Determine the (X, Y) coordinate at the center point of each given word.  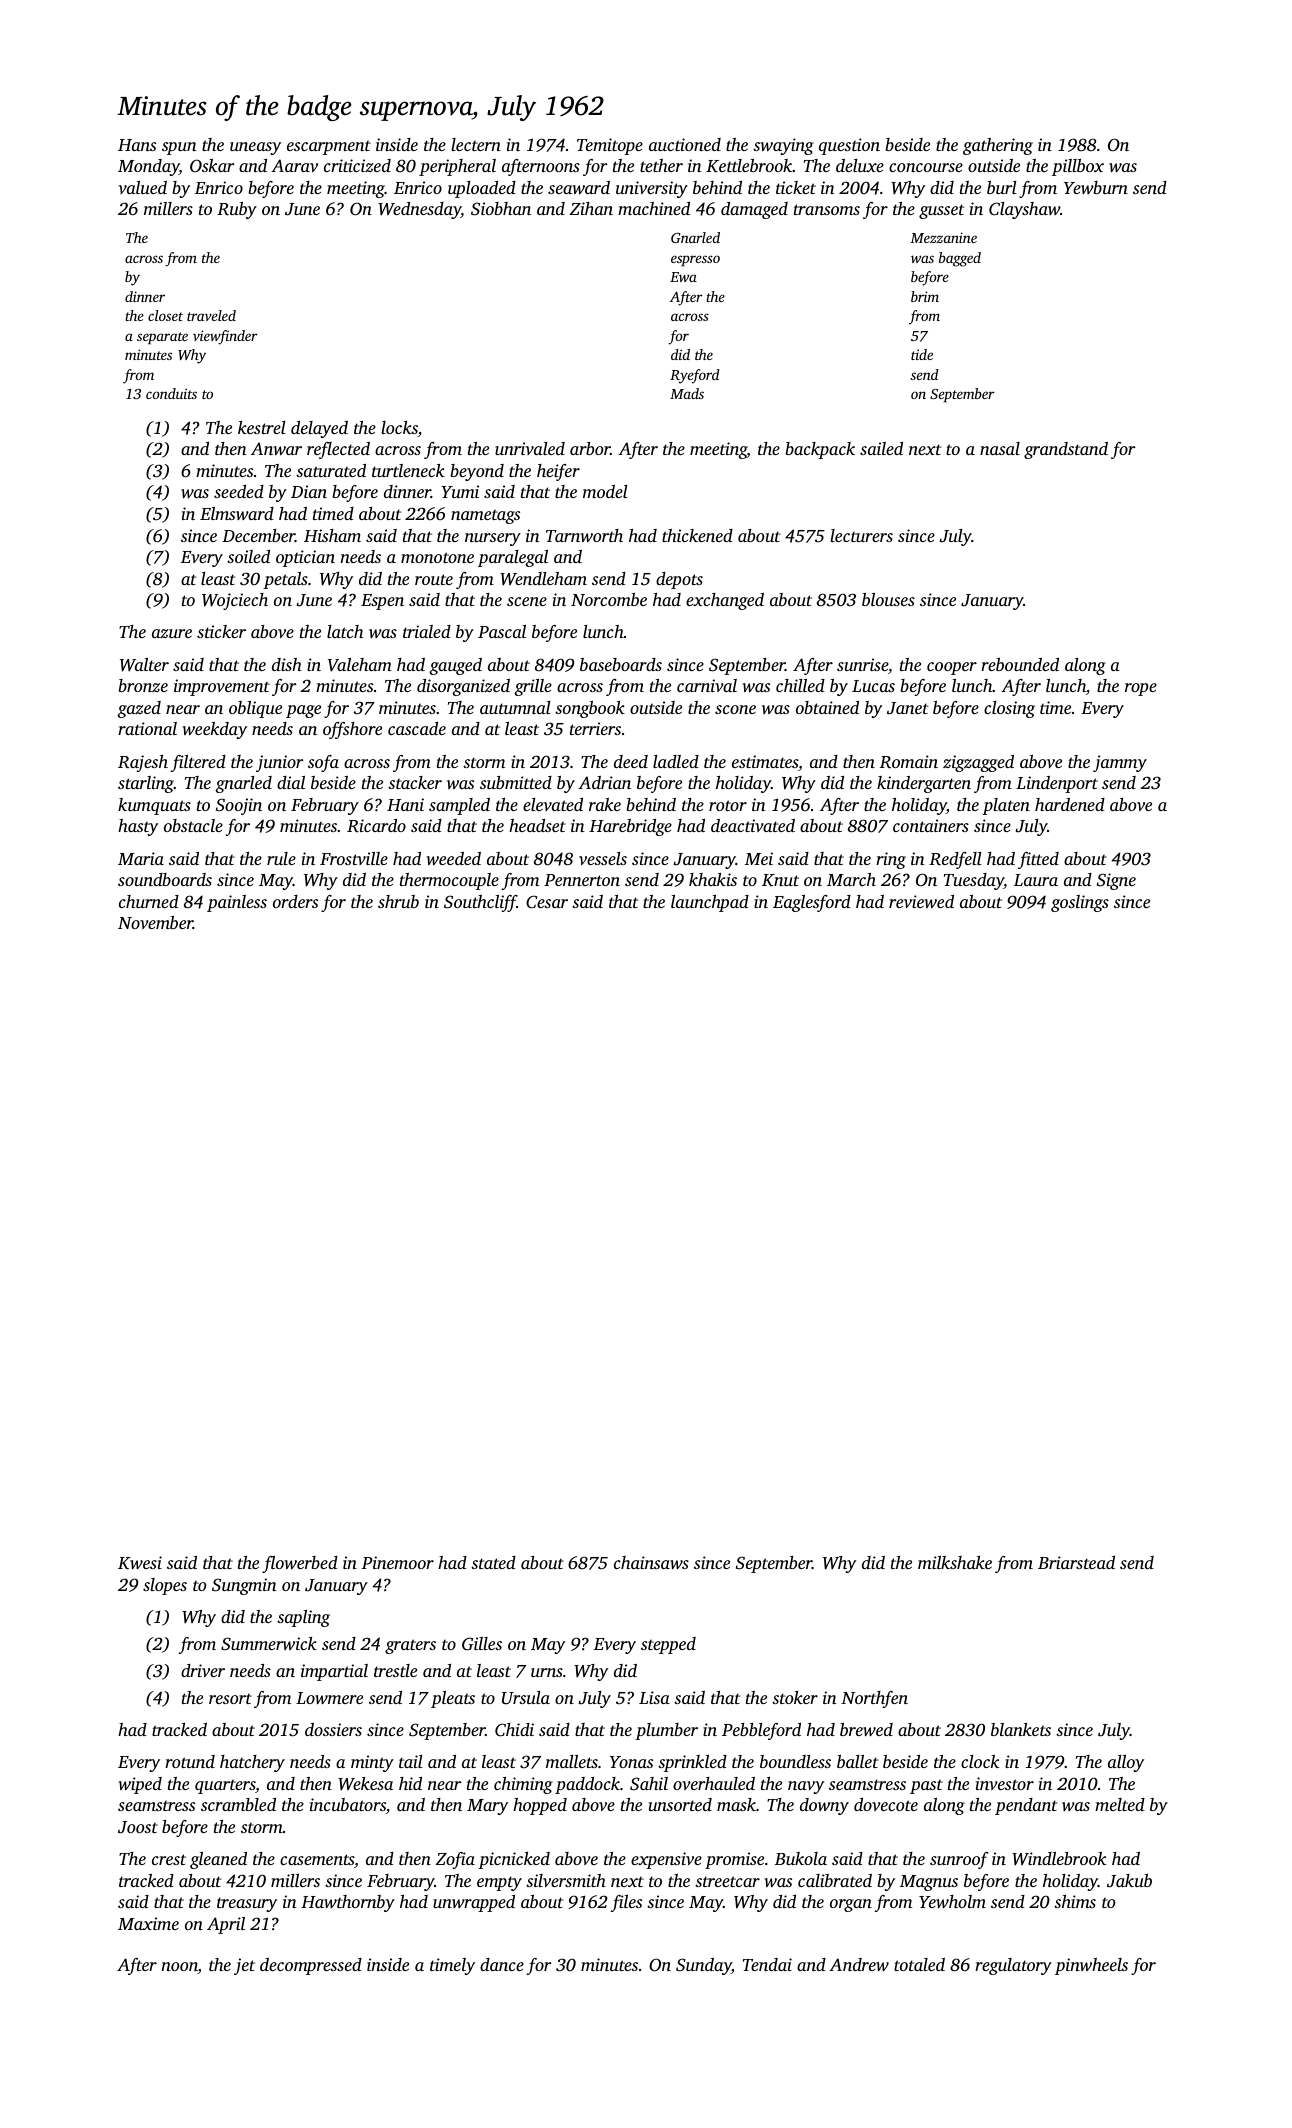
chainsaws (651, 1562)
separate (162, 338)
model (605, 491)
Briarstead (1076, 1562)
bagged (960, 259)
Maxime (148, 1923)
